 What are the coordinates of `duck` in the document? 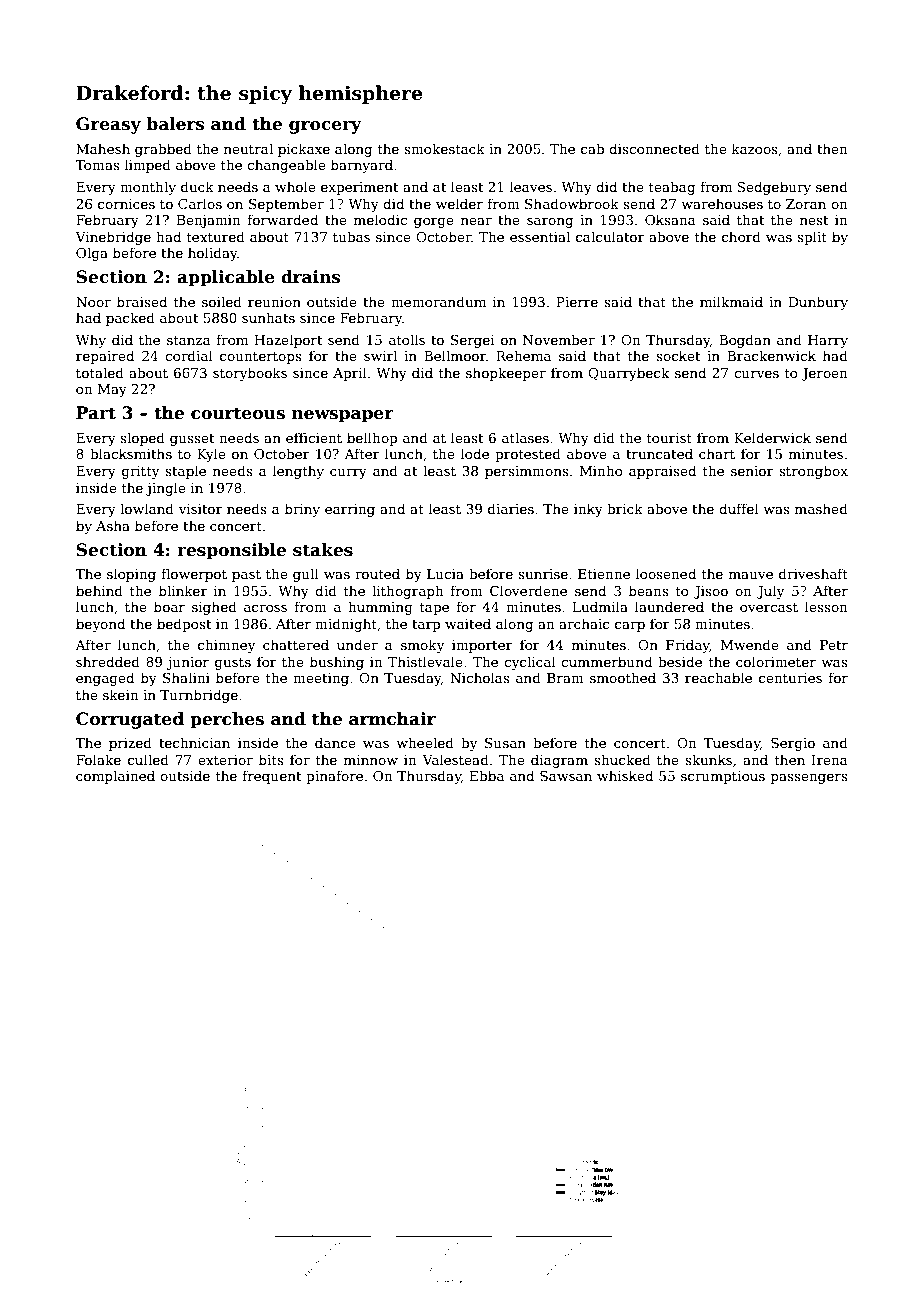 It's located at (197, 186).
